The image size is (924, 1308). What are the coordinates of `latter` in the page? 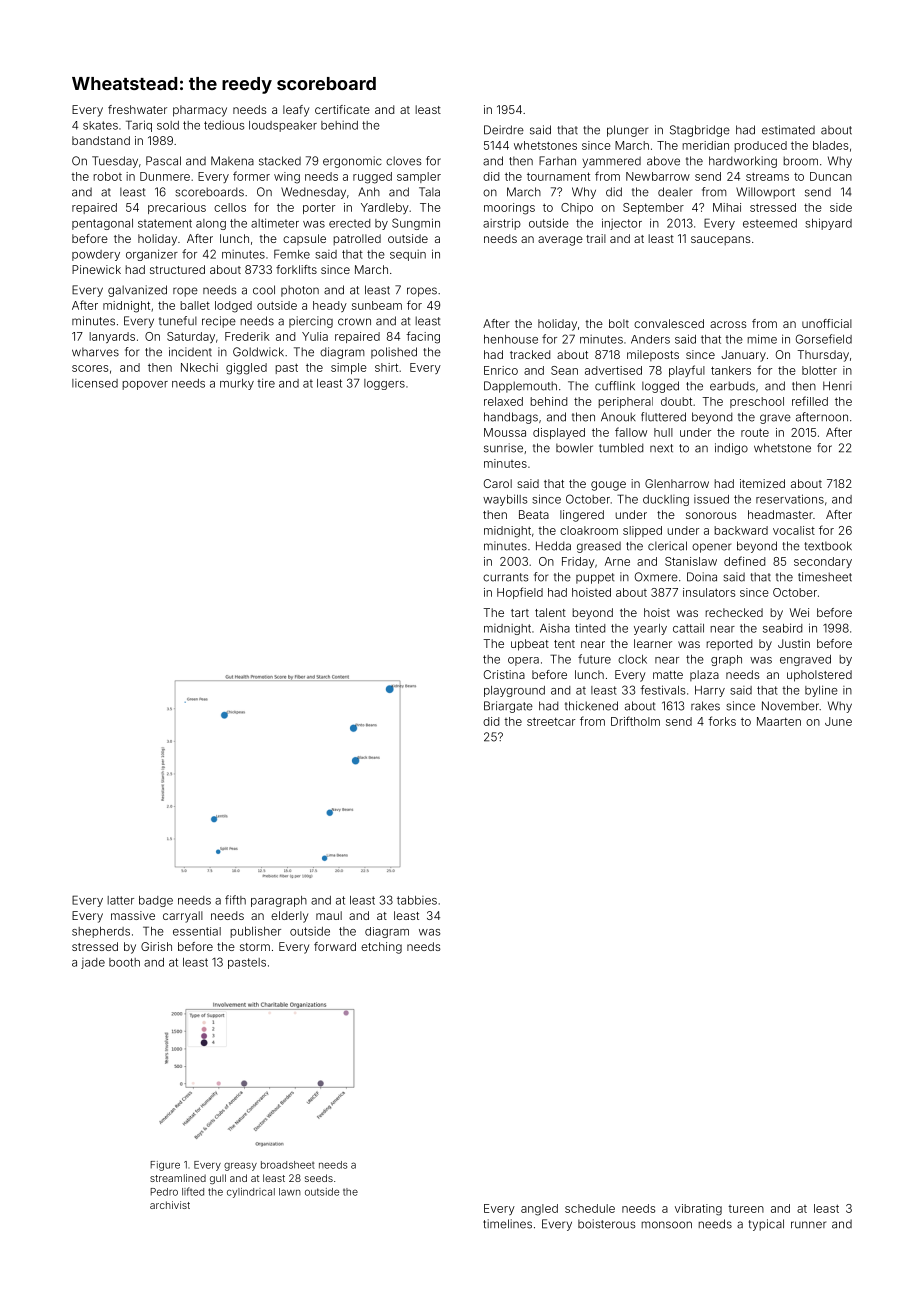 It's located at (120, 900).
